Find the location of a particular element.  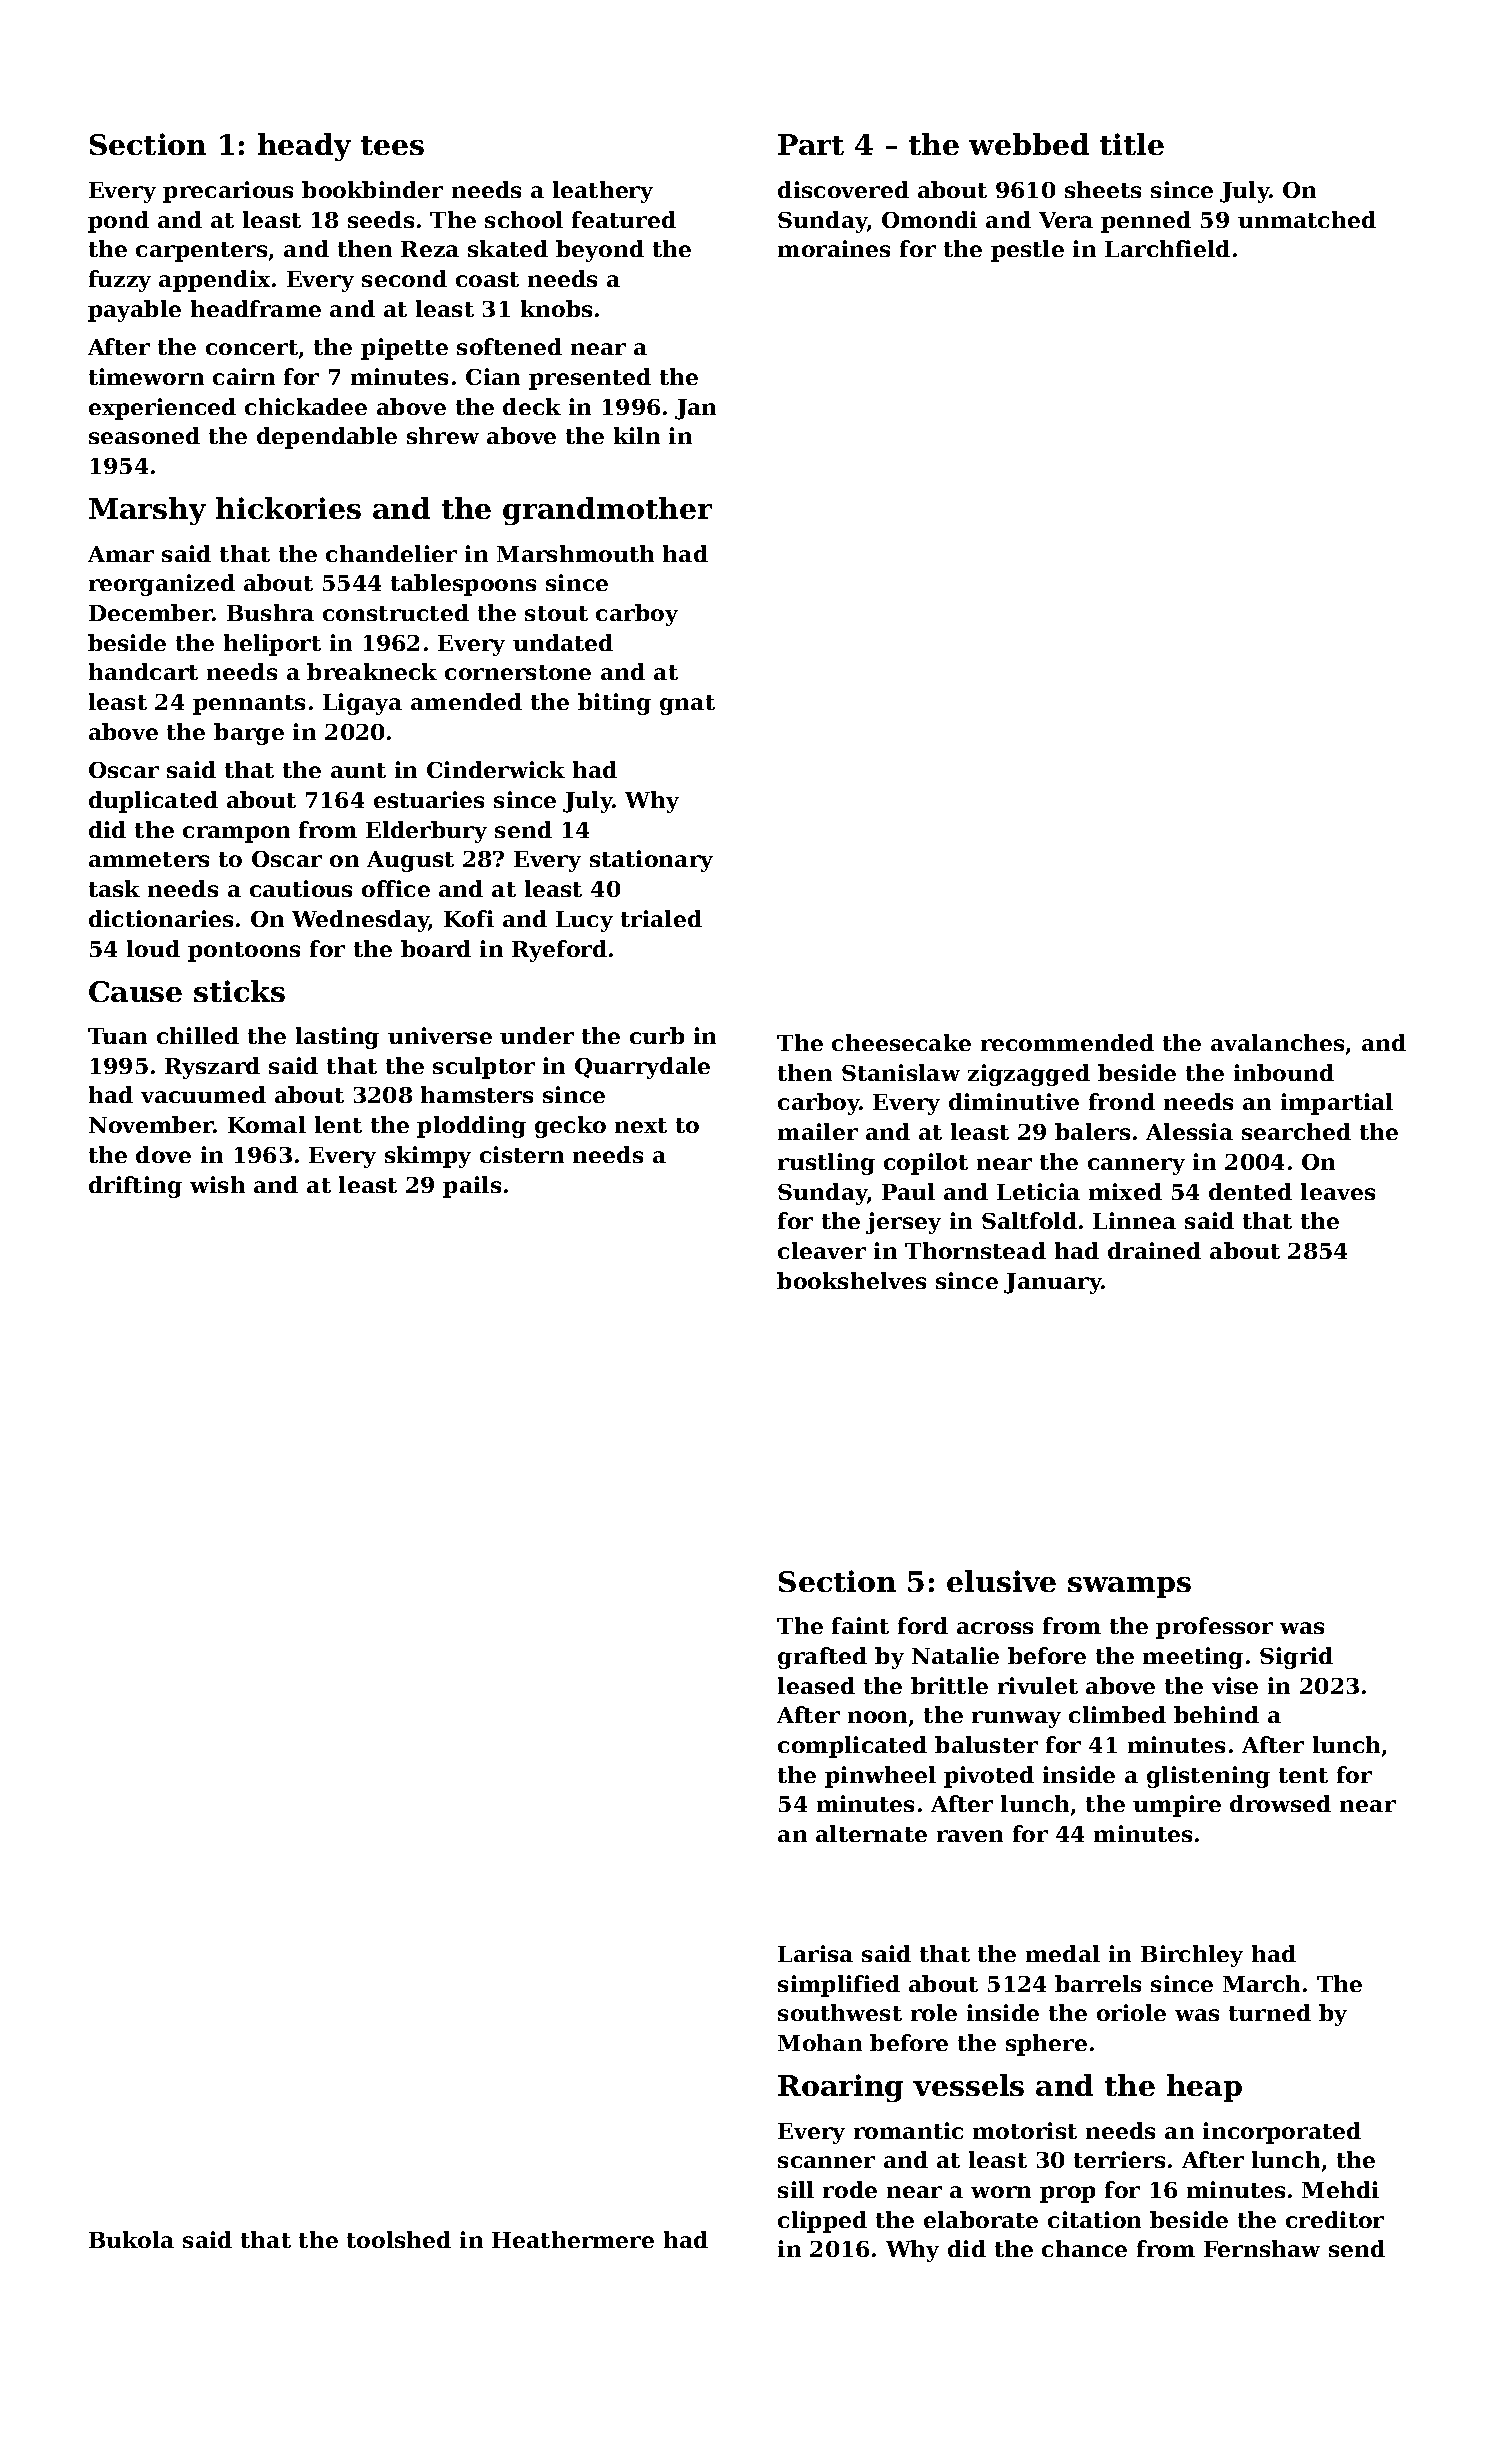

Lucy is located at coordinates (584, 921).
